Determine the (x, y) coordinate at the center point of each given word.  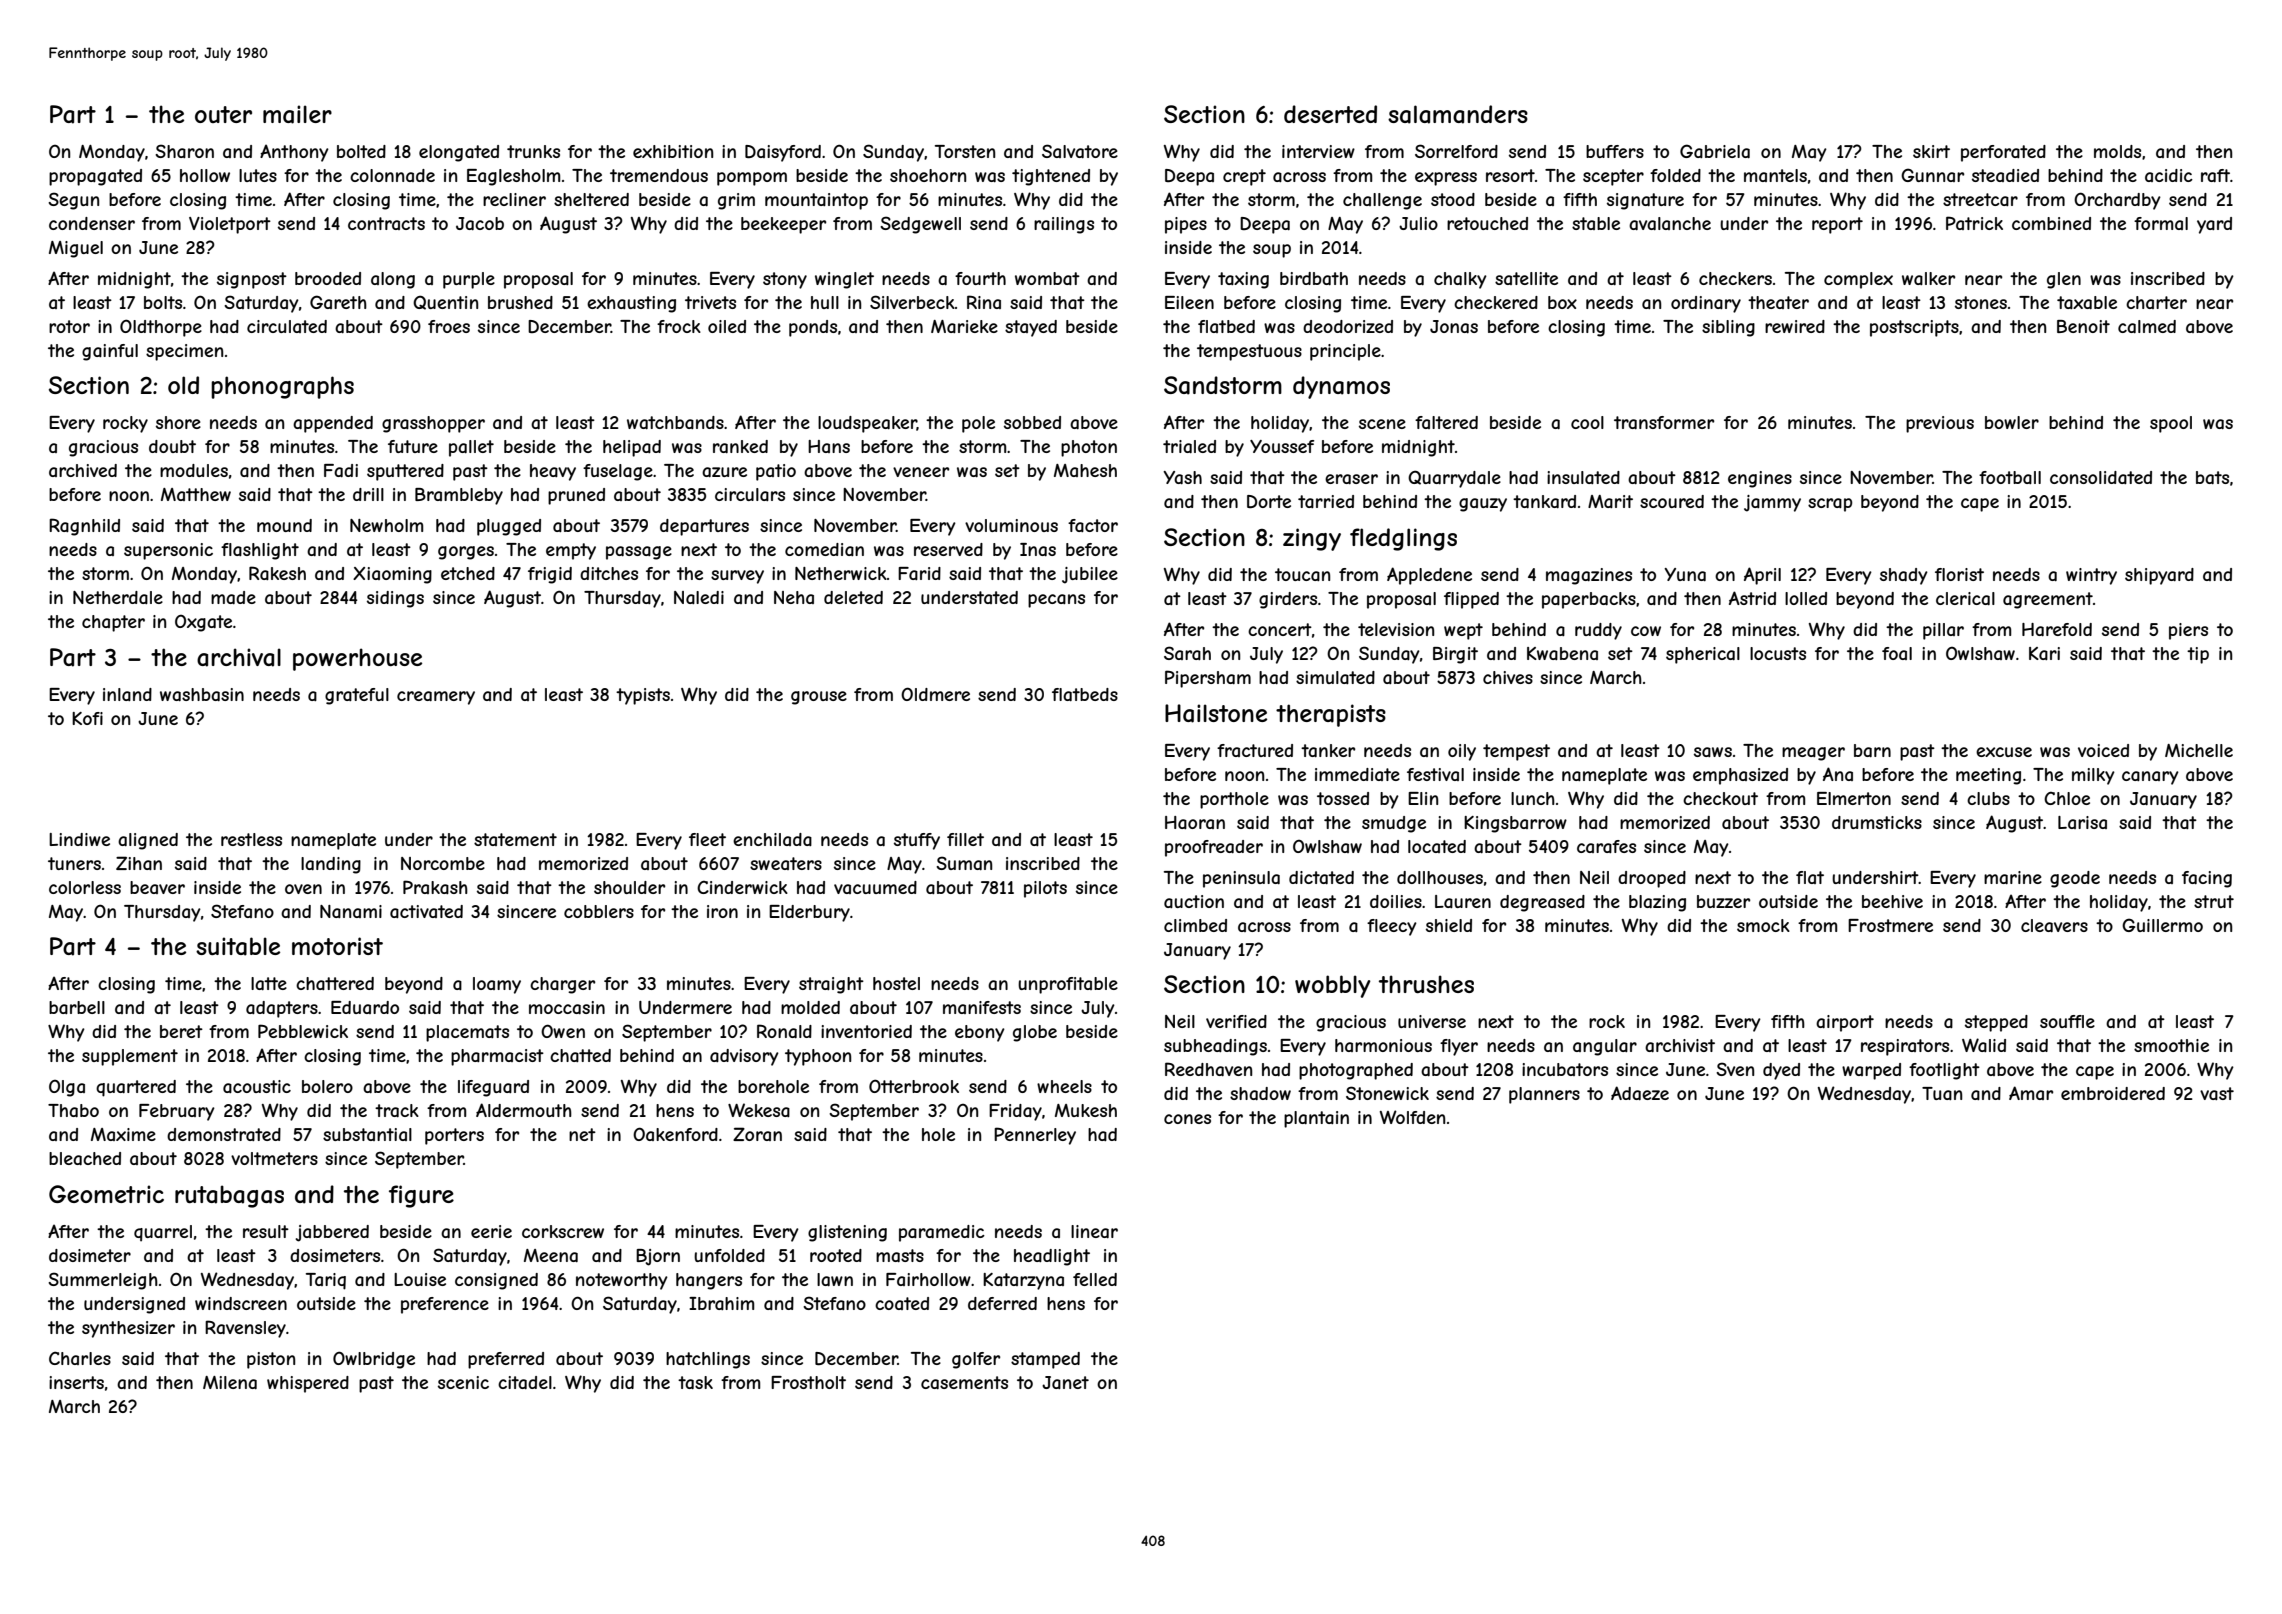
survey (737, 577)
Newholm (386, 525)
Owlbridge (374, 1360)
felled (1095, 1279)
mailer (297, 114)
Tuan (1942, 1093)
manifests (982, 1007)
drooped (1652, 879)
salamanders (1458, 114)
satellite (1526, 278)
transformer (1664, 422)
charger (562, 985)
